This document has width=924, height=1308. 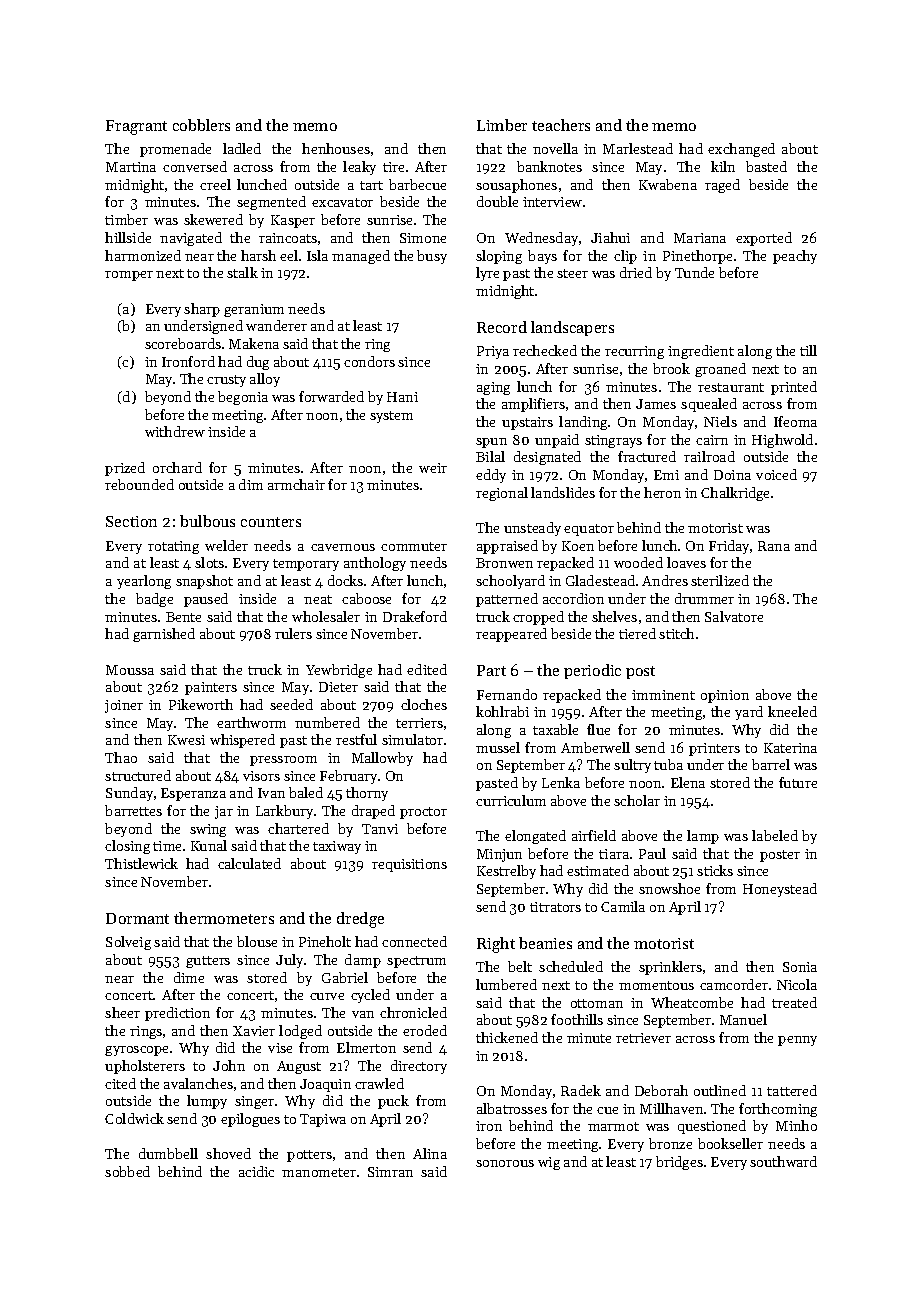 I want to click on painters, so click(x=211, y=688).
